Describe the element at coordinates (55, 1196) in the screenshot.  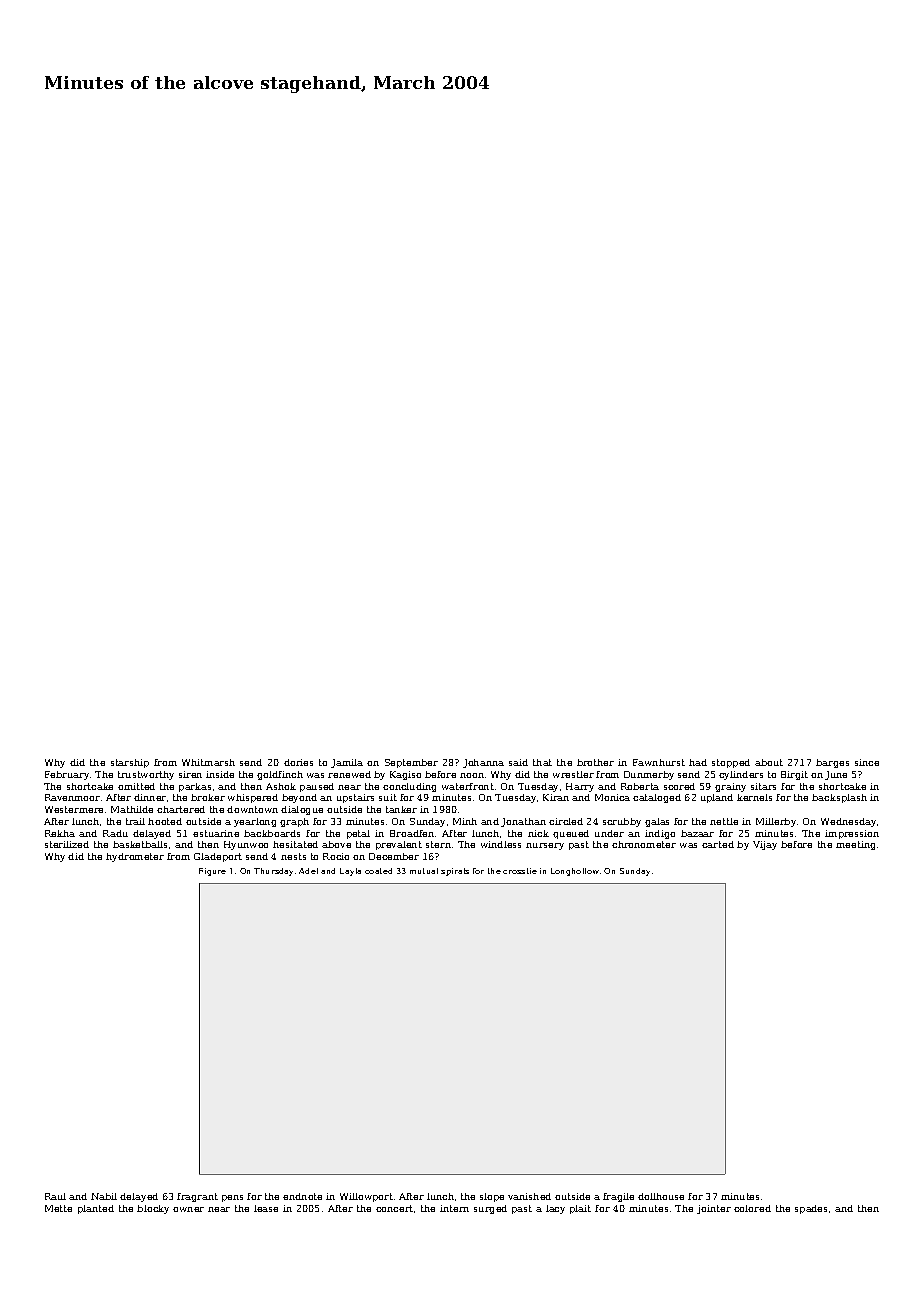
I see `Raul` at that location.
